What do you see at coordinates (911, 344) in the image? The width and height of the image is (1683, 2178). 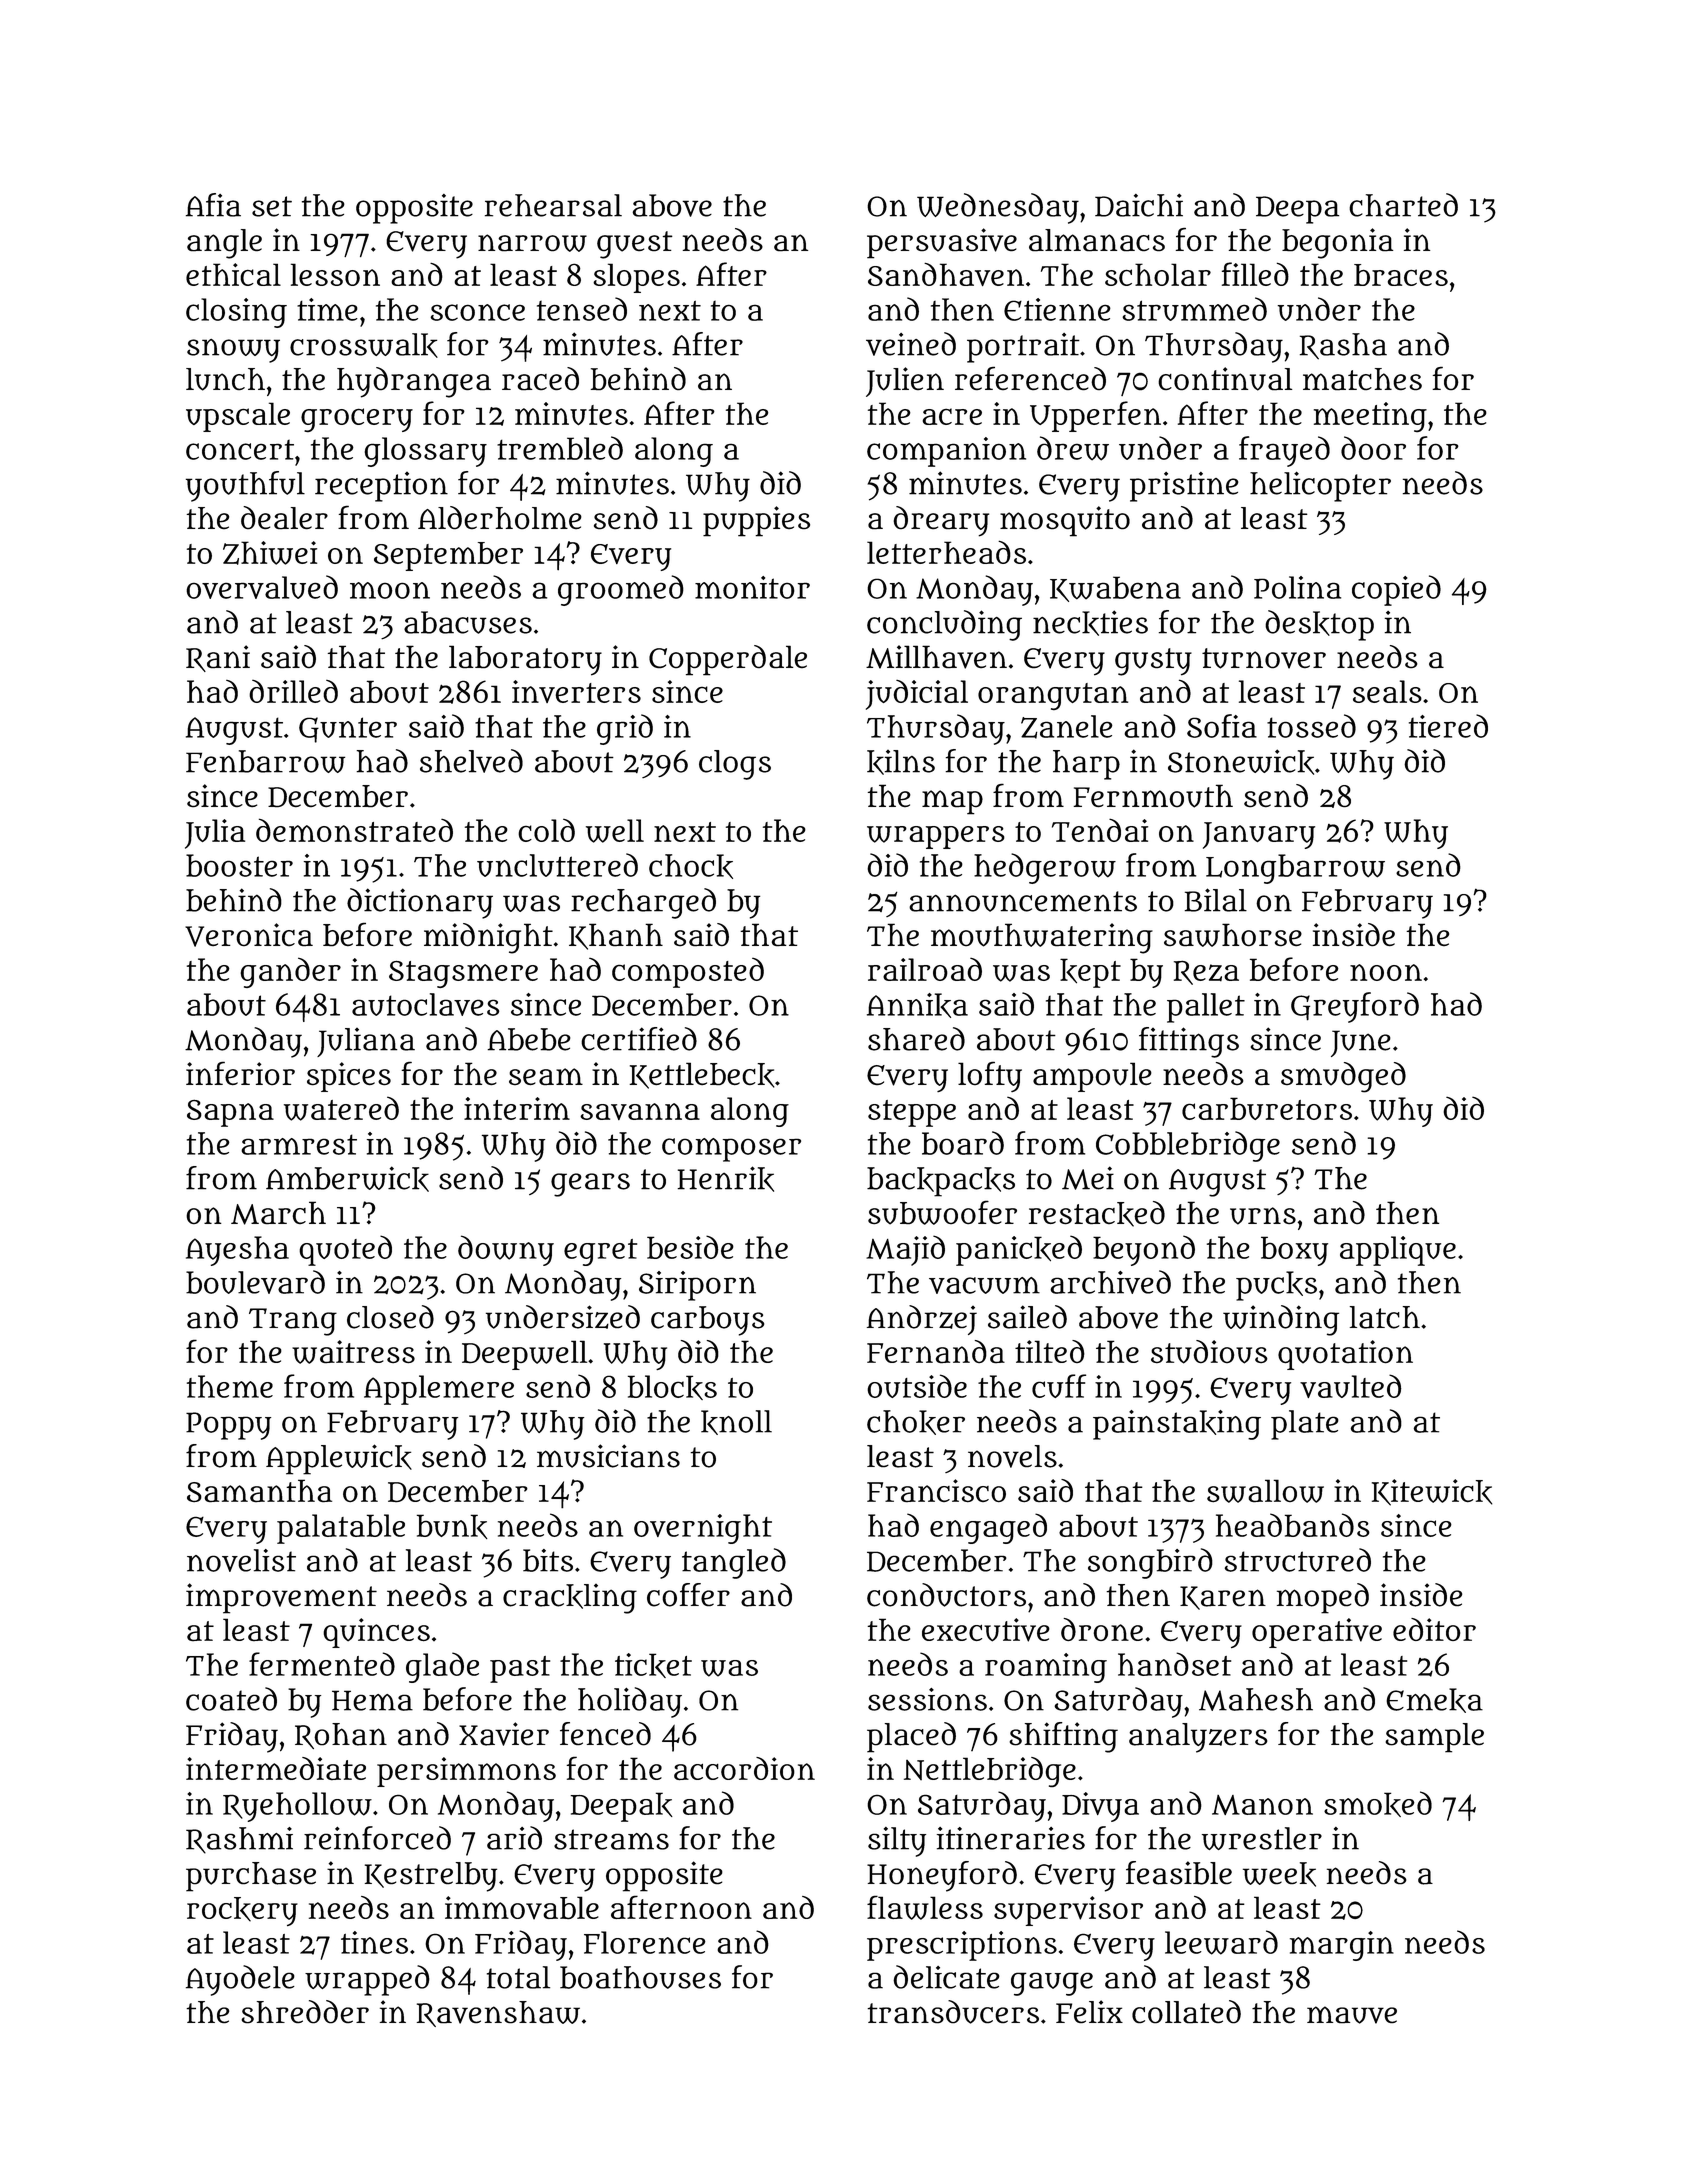 I see `veined` at bounding box center [911, 344].
